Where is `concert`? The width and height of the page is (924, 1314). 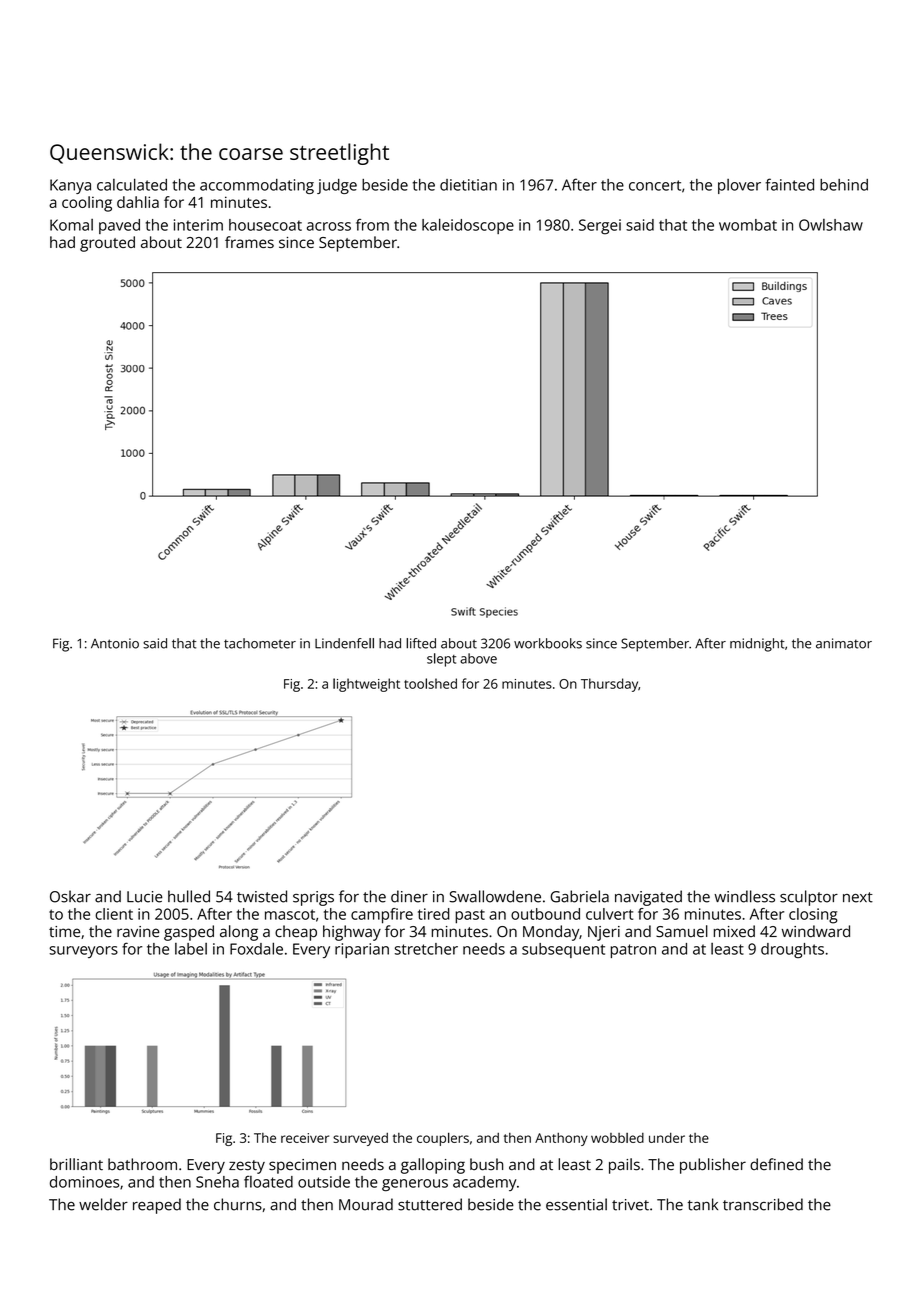
concert is located at coordinates (655, 185).
